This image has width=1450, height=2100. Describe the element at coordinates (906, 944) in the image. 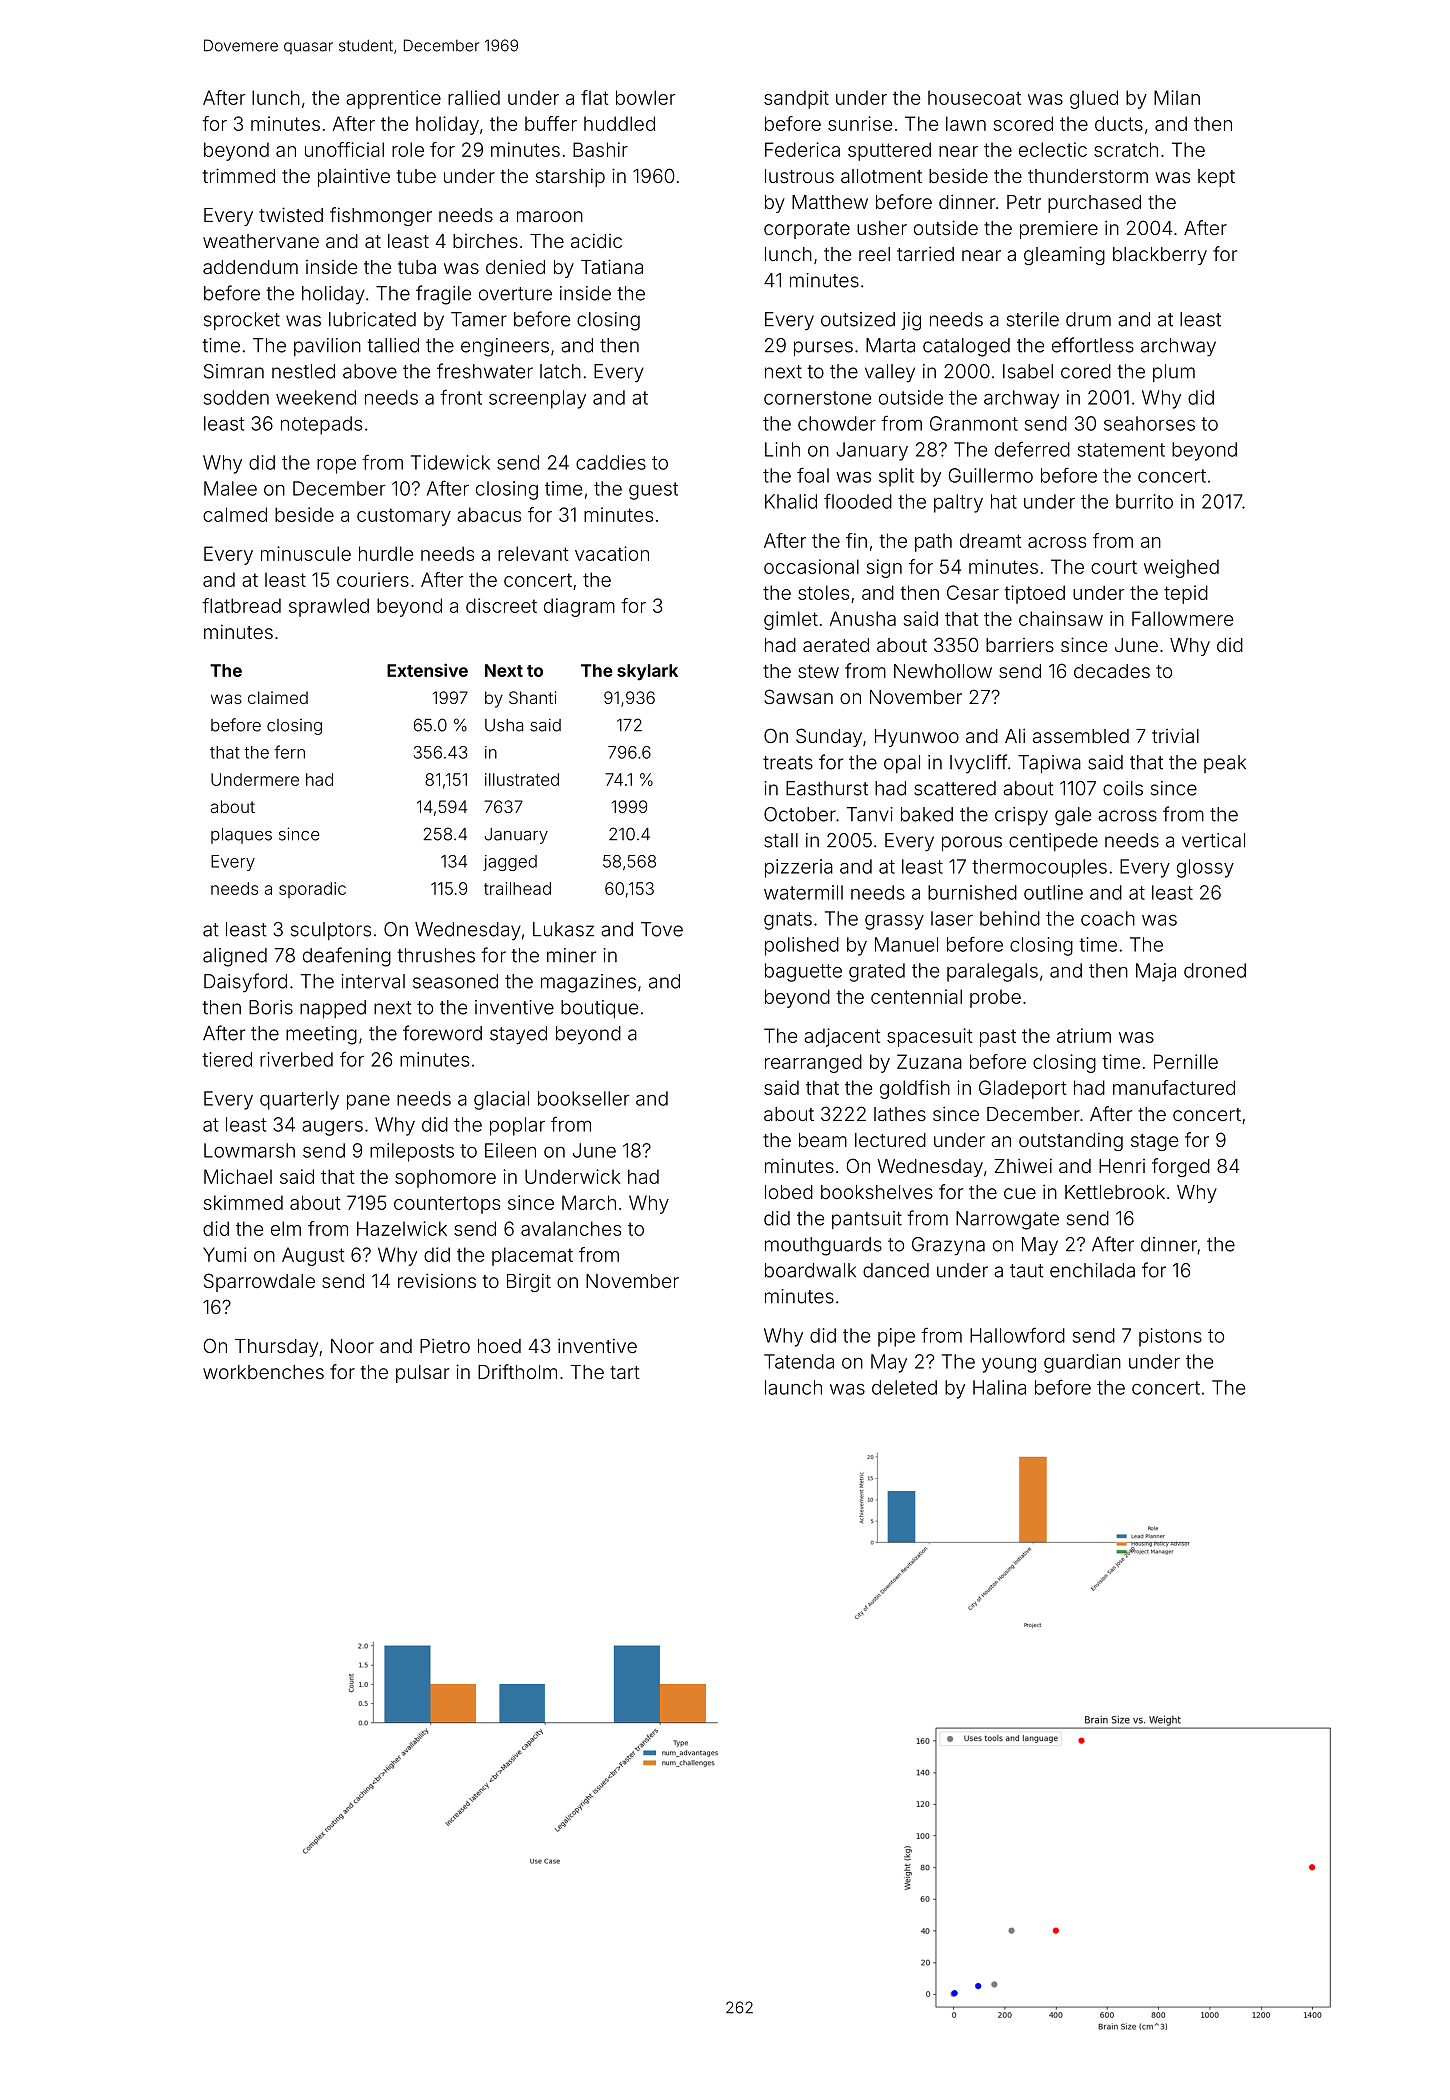

I see `Manuel` at that location.
